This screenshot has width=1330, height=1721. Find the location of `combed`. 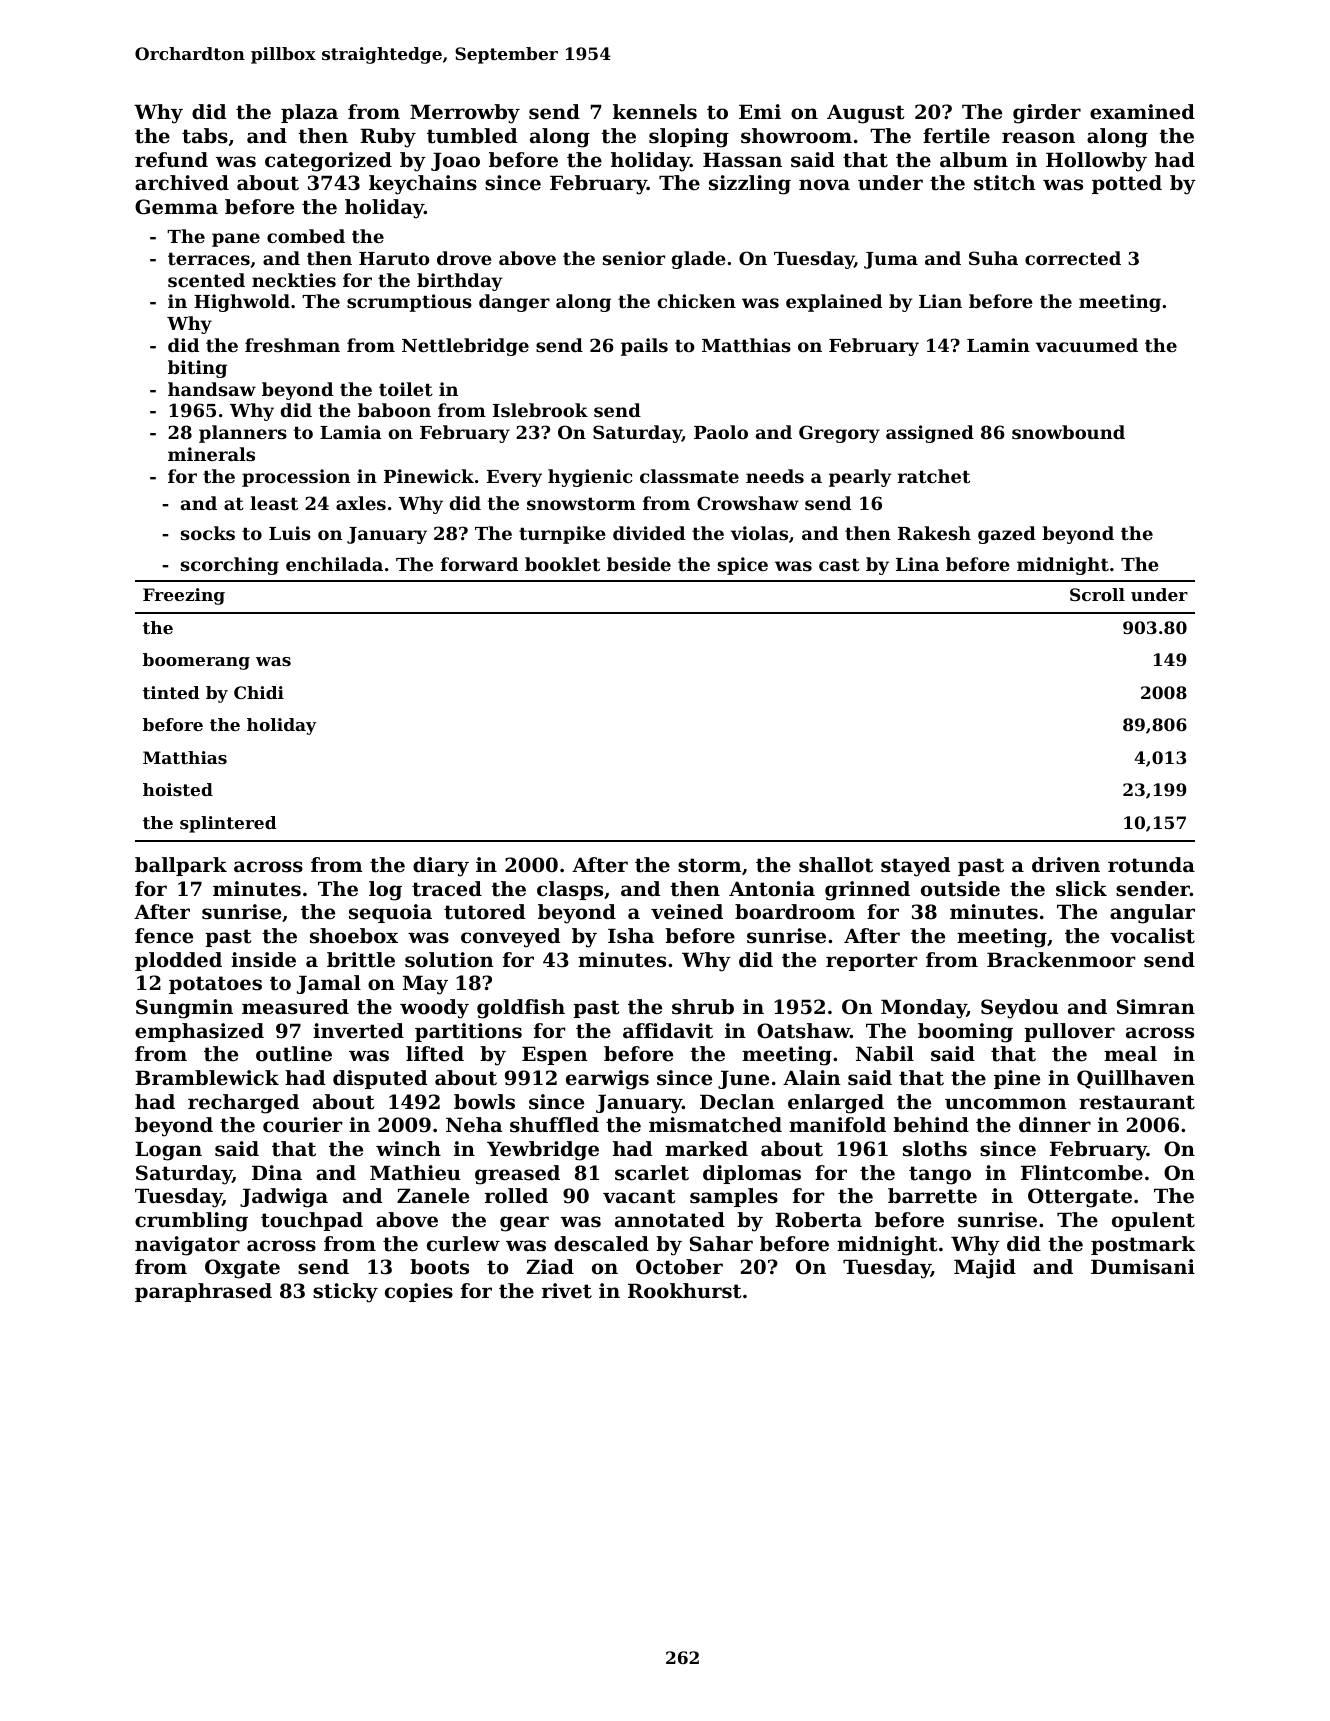

combed is located at coordinates (306, 236).
